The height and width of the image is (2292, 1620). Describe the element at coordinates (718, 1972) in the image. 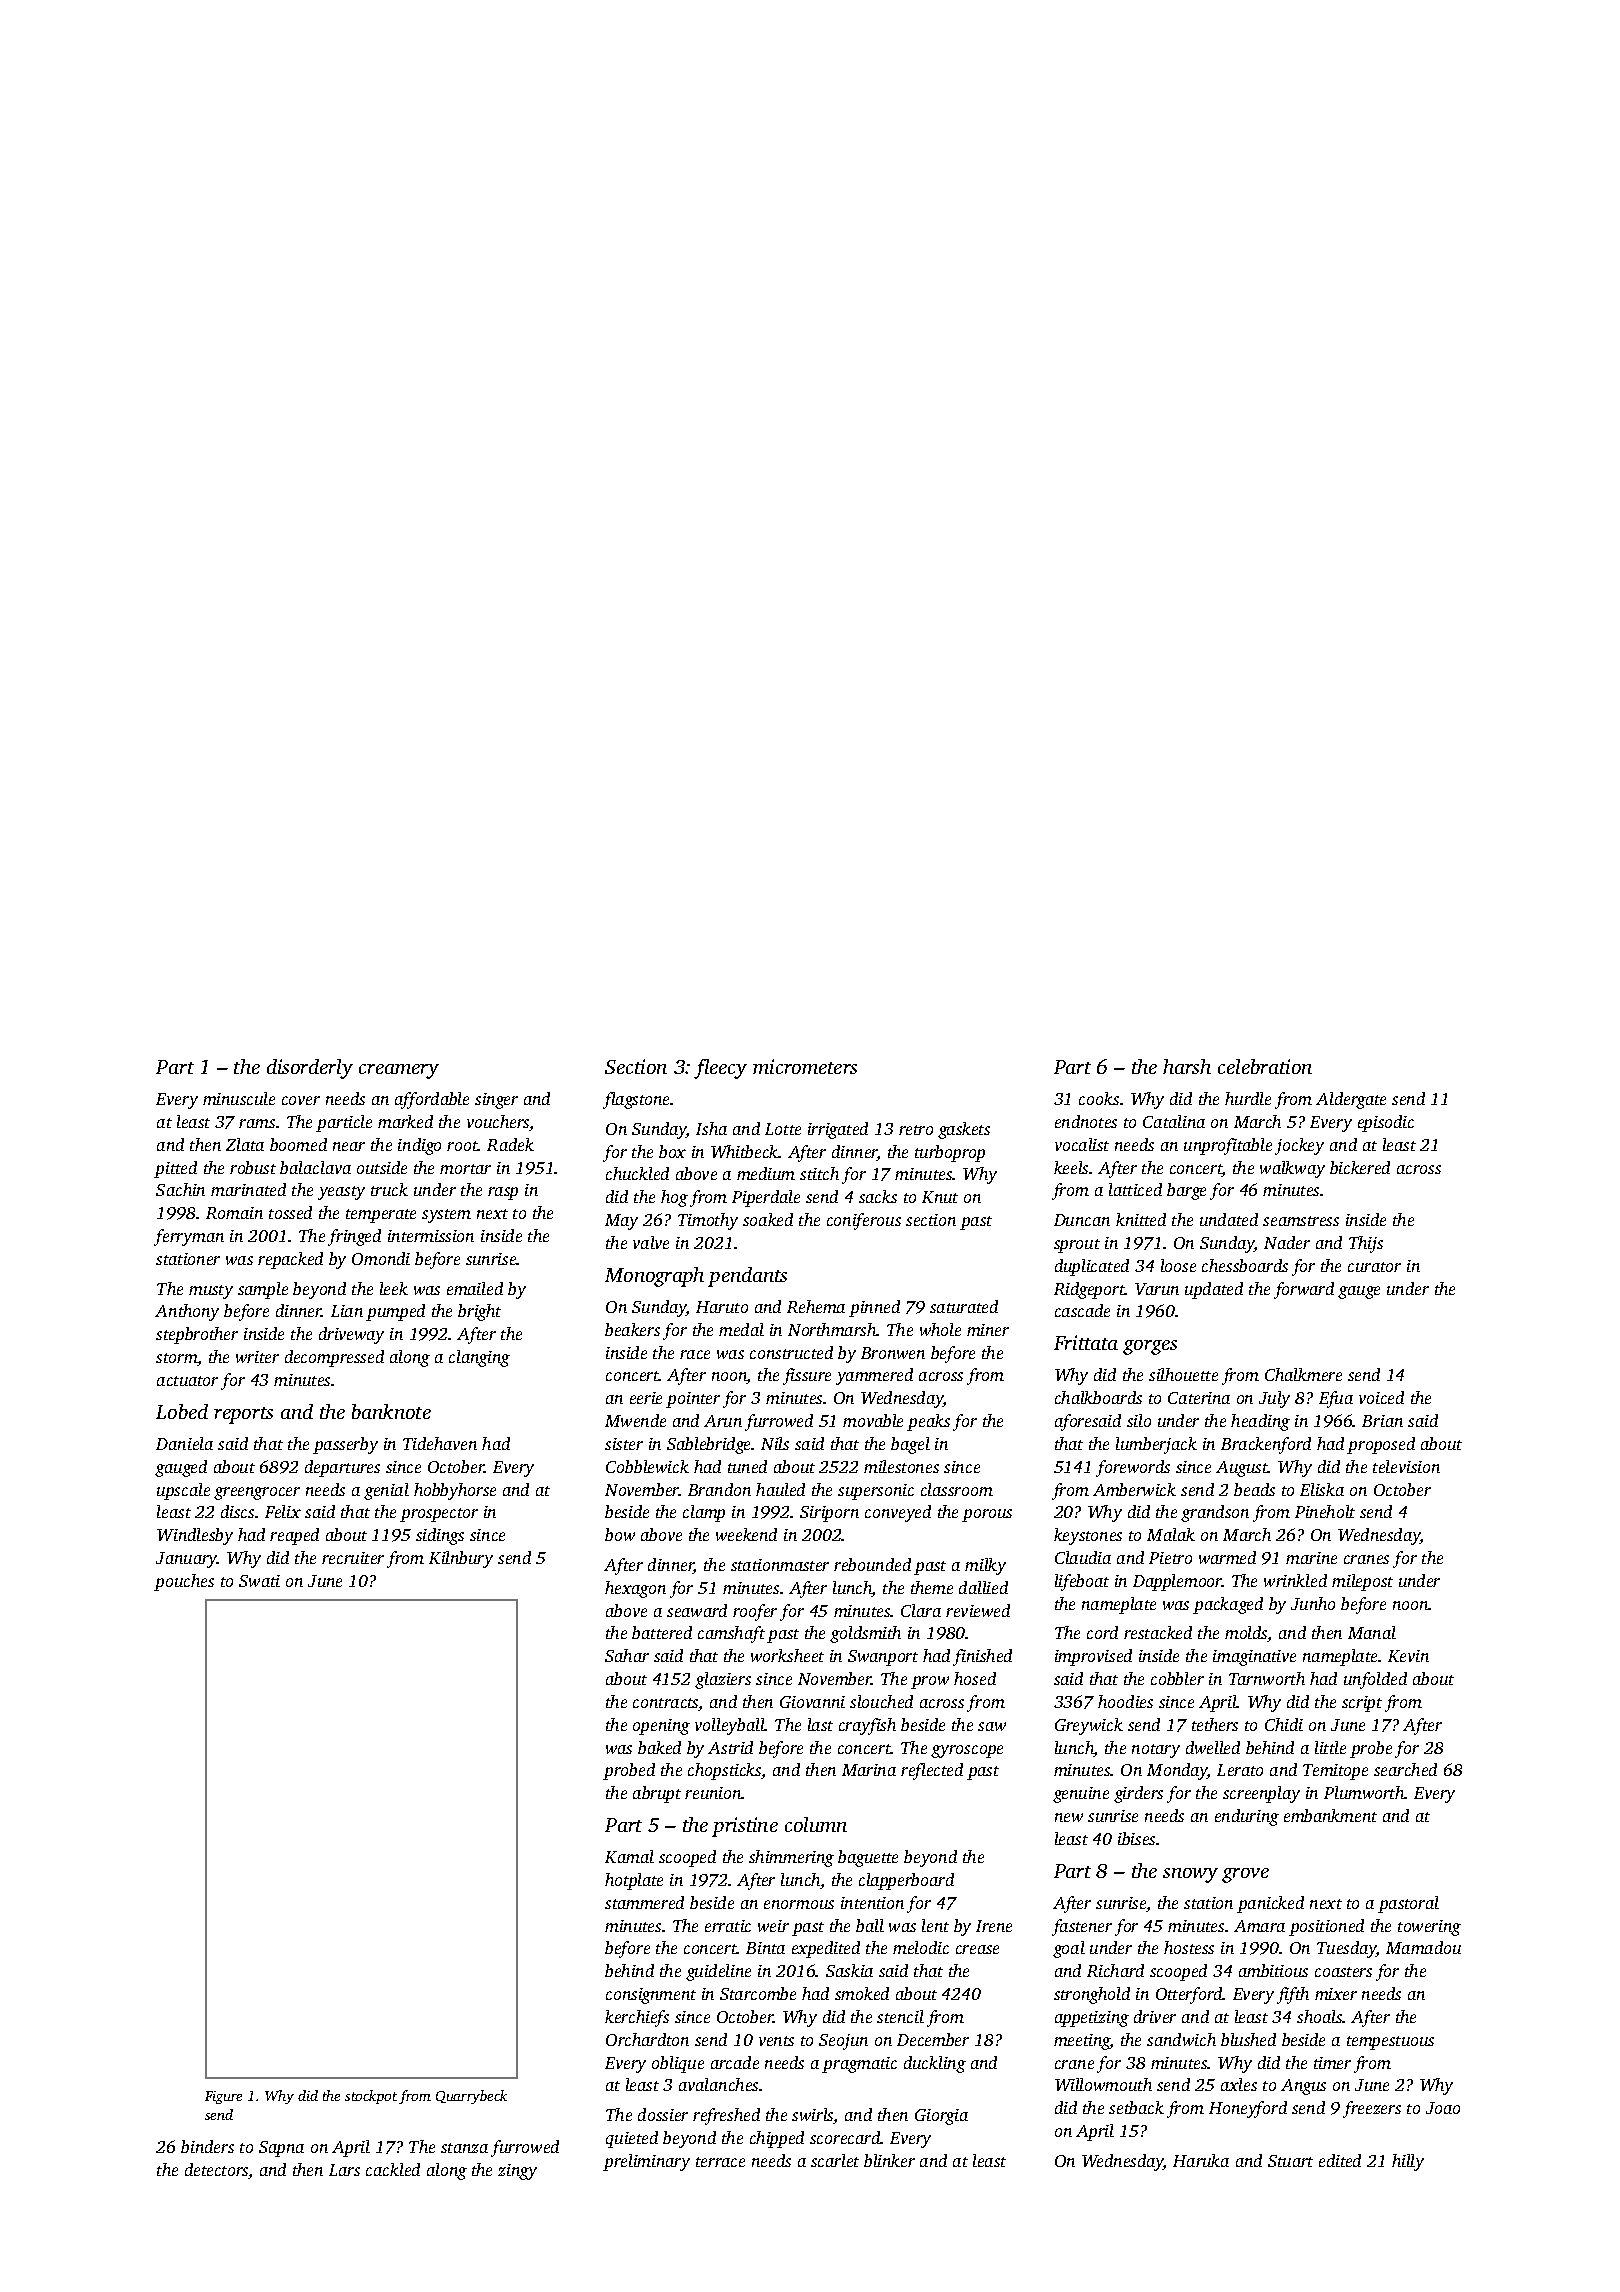

I see `guideline` at that location.
